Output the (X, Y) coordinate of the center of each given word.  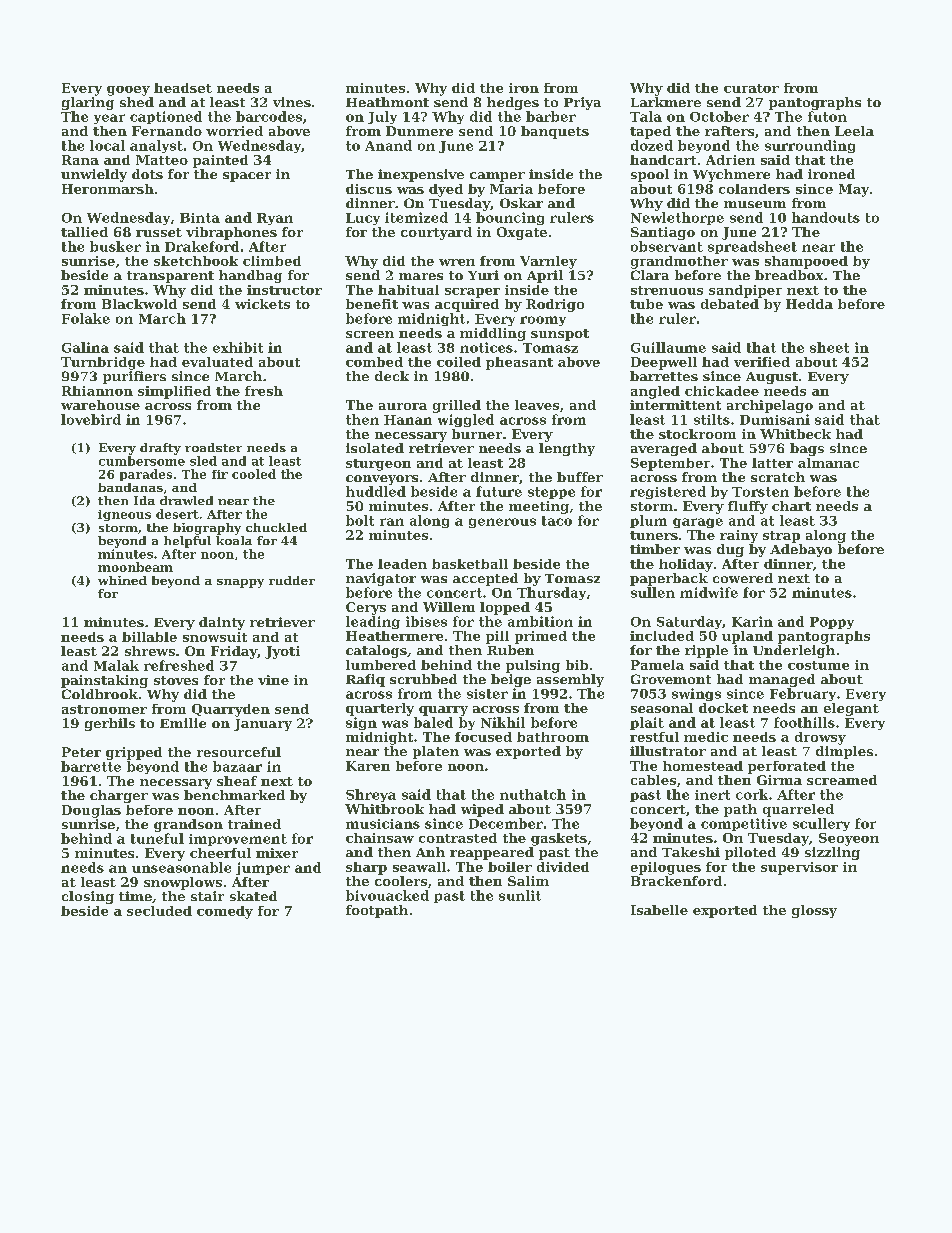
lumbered (381, 665)
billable (149, 637)
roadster (213, 447)
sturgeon (378, 465)
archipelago (770, 406)
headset (183, 88)
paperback (669, 579)
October (719, 116)
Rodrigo (555, 305)
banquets (555, 132)
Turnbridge (103, 363)
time (135, 896)
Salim (528, 881)
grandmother (679, 262)
